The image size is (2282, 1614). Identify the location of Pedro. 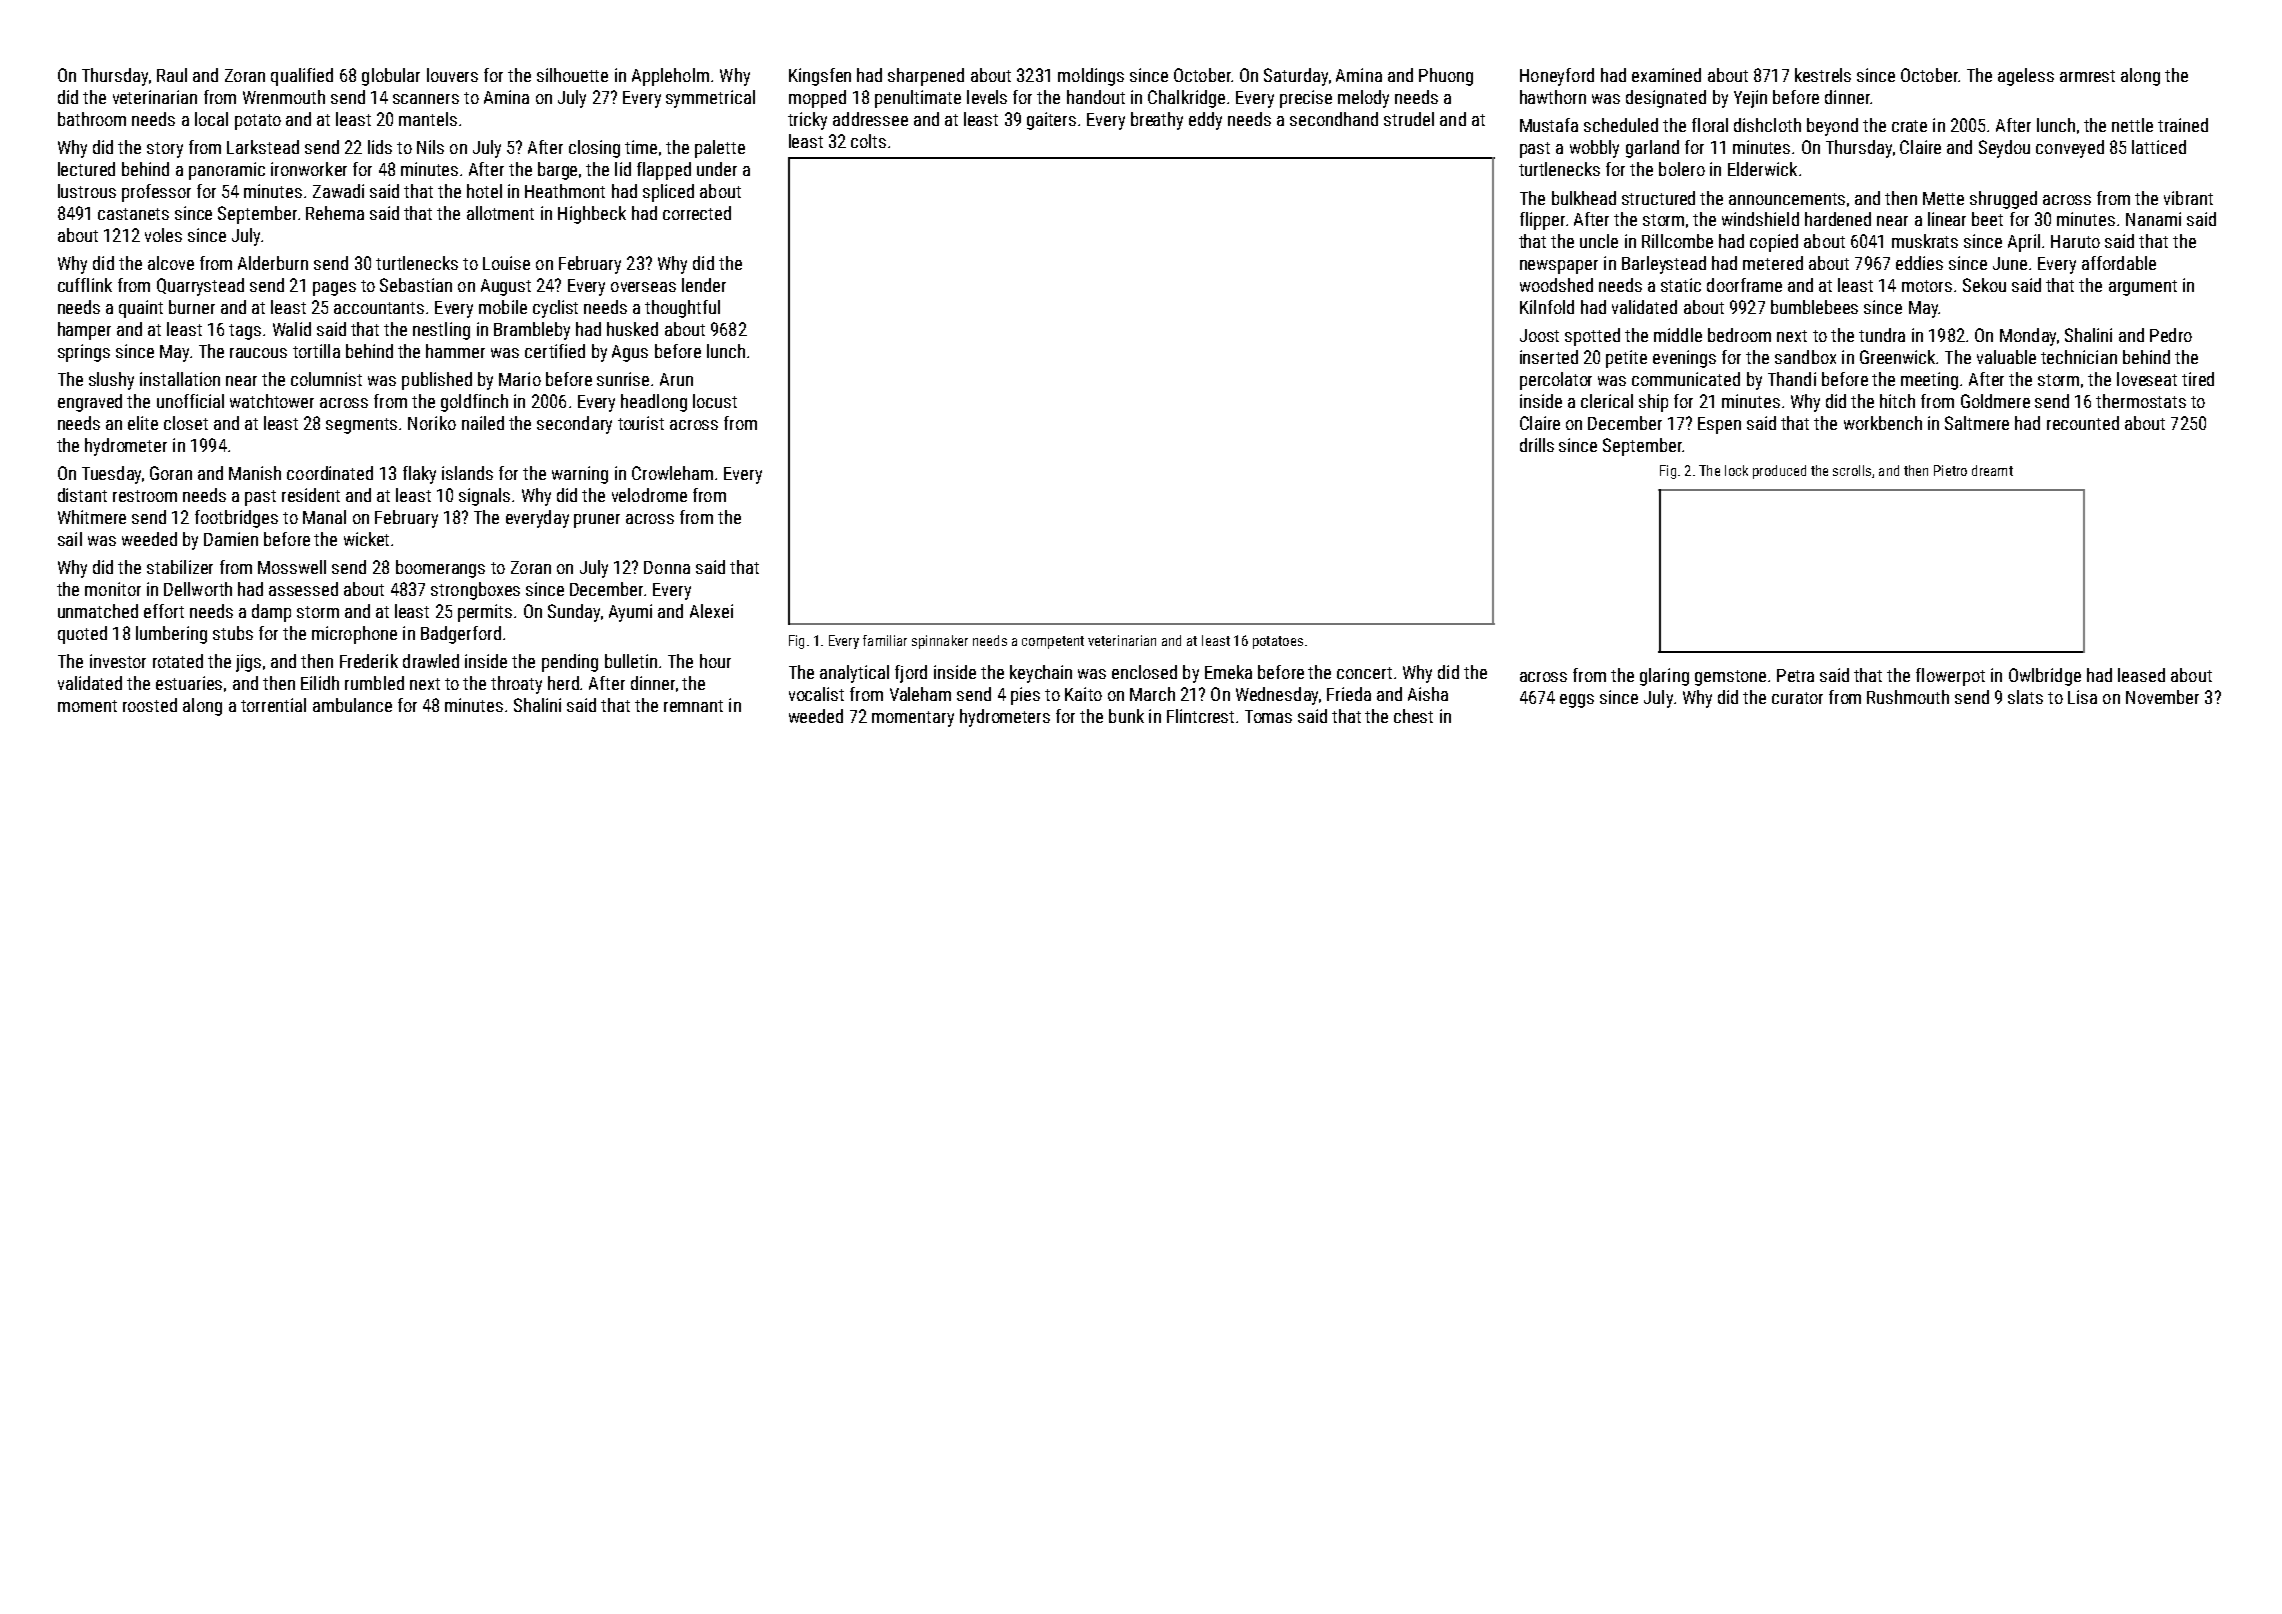
(2171, 335).
